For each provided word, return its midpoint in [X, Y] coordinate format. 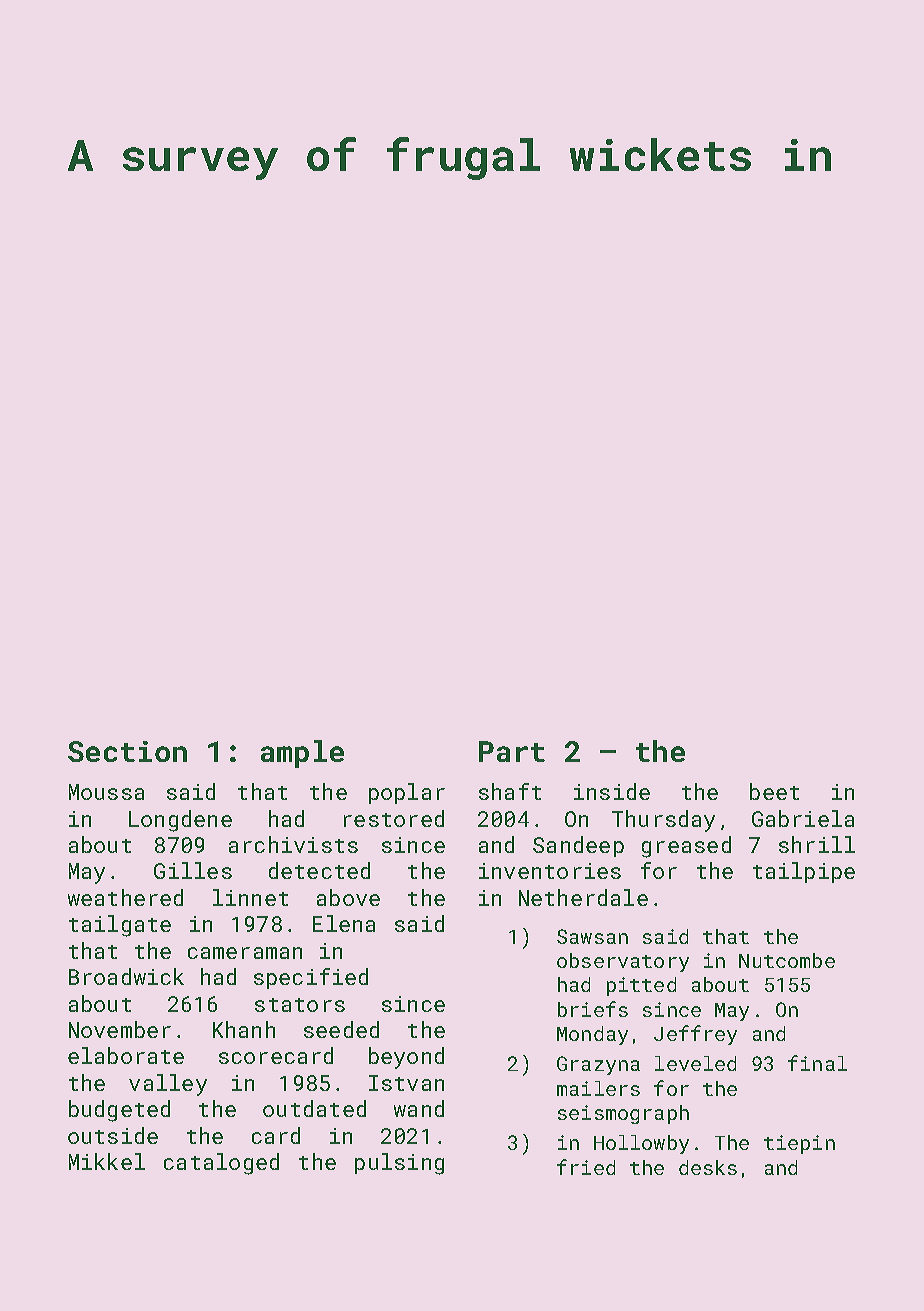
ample [302, 754]
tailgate [120, 926]
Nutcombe [787, 960]
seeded [341, 1029]
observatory [623, 962]
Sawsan [592, 936]
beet [774, 791]
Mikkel [107, 1161]
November [120, 1029]
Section [127, 751]
